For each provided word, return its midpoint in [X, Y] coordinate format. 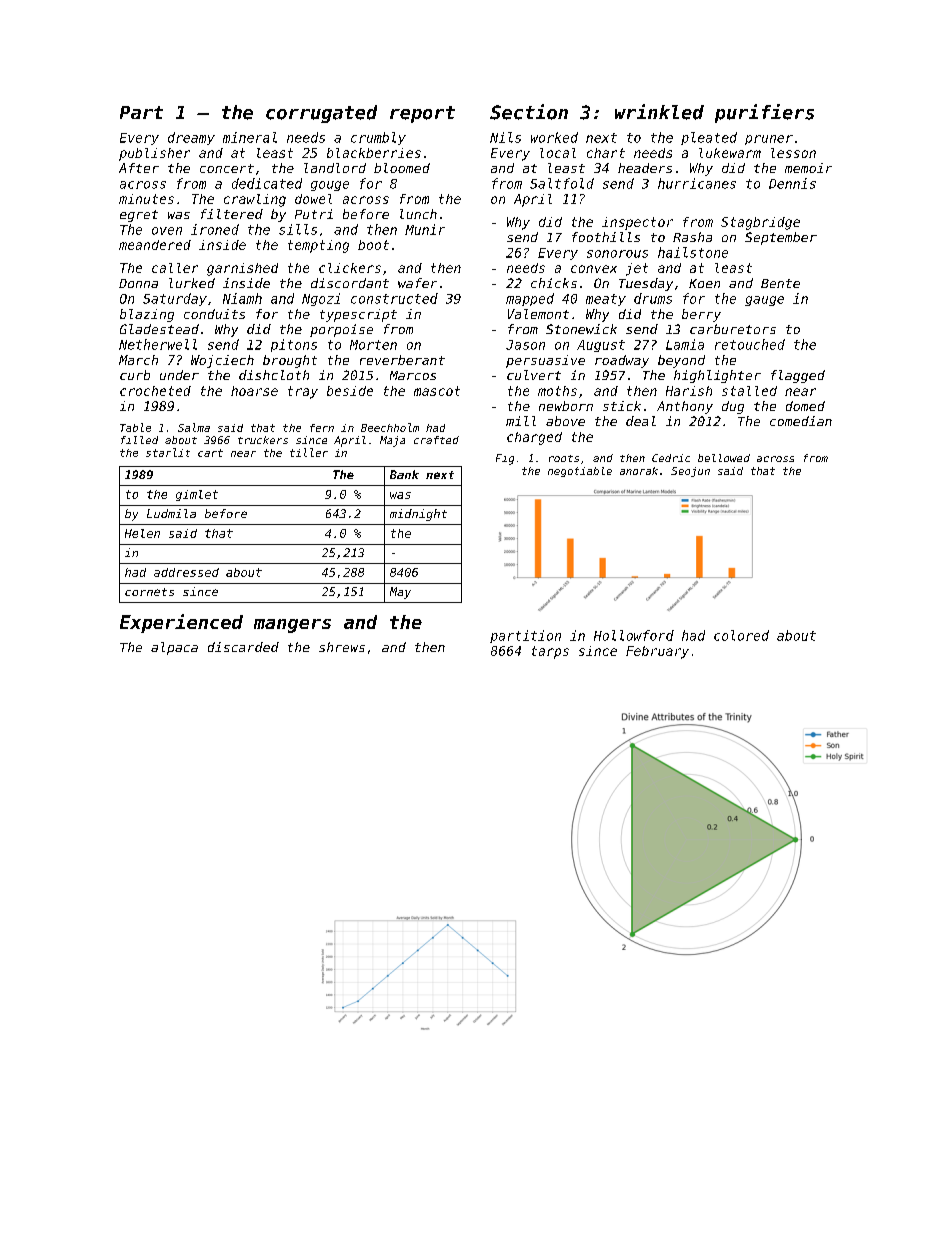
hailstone [693, 252]
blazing [147, 315]
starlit [168, 452]
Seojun [690, 472]
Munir [425, 229]
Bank [404, 474]
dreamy [191, 138]
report [422, 114]
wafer [417, 283]
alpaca [174, 648]
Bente [780, 283]
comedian [801, 421]
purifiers [764, 113]
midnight [418, 515]
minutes [146, 199]
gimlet [197, 495]
